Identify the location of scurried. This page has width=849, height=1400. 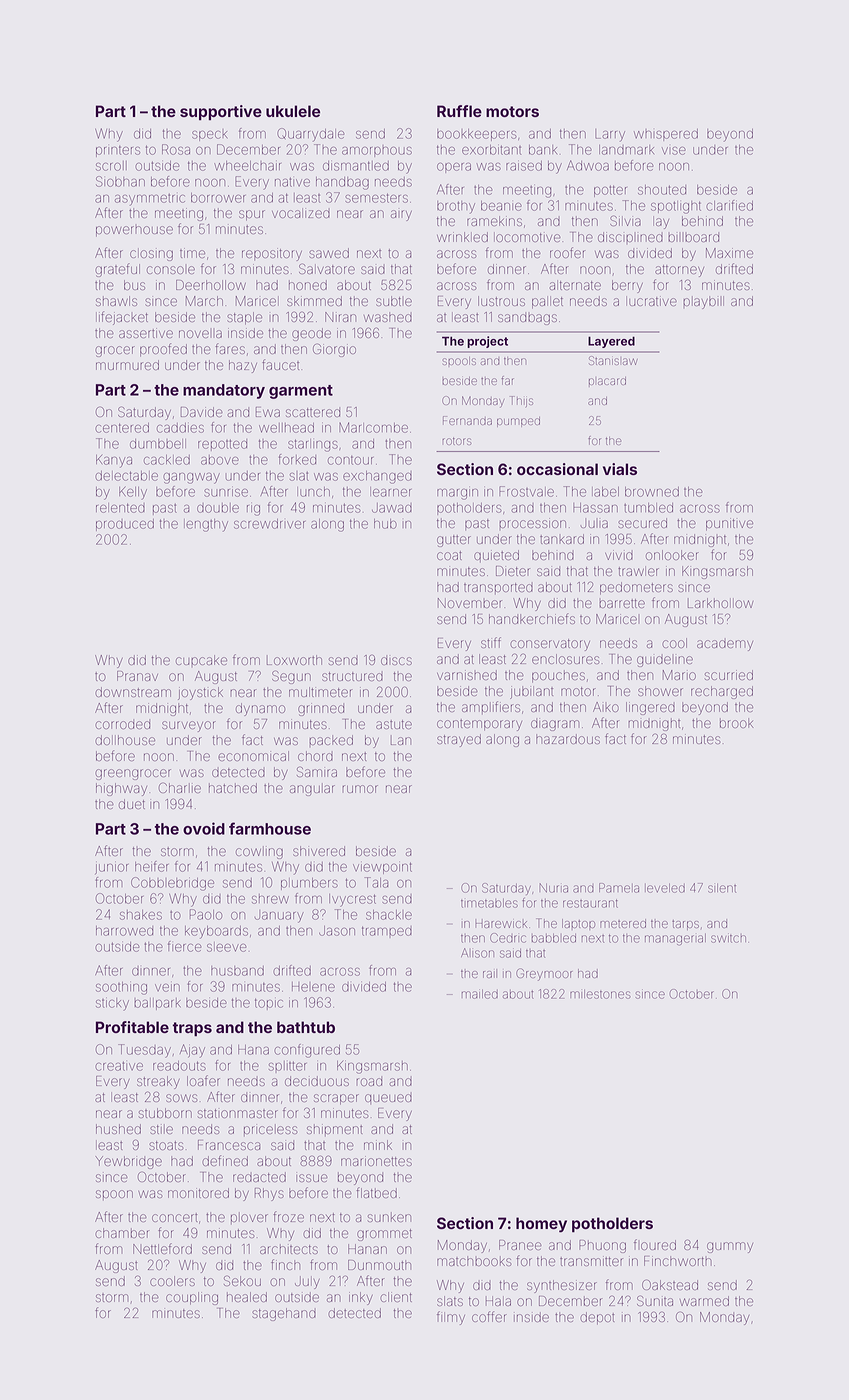
(729, 675).
